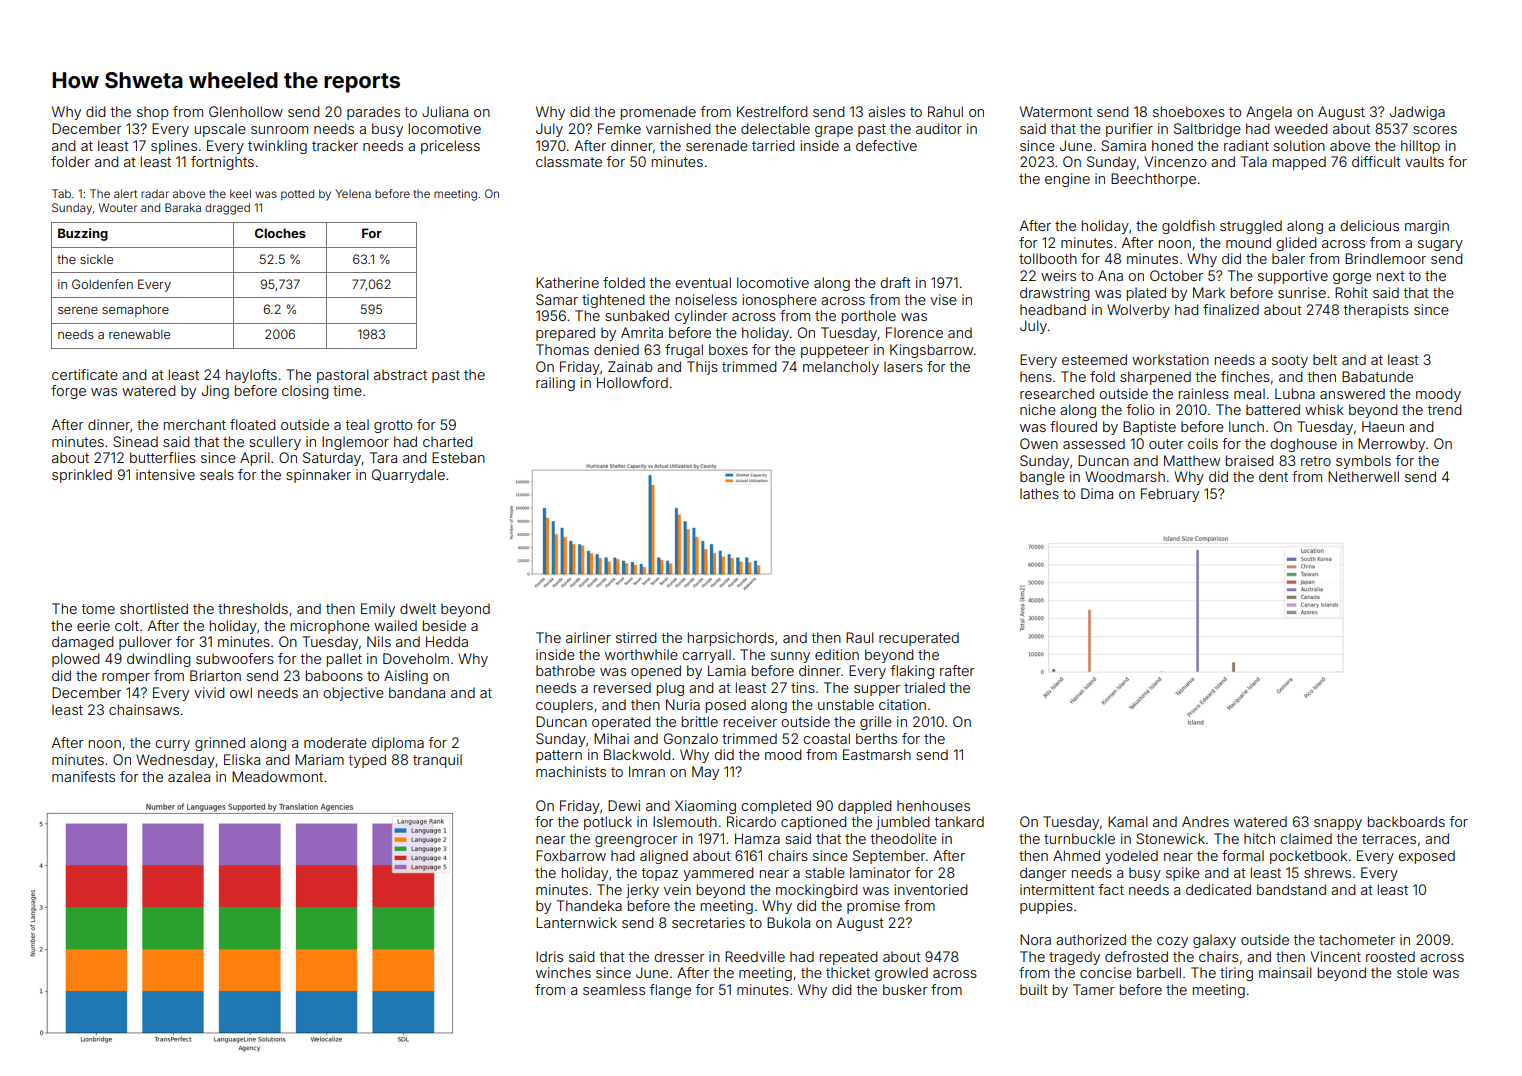 The image size is (1522, 1076). What do you see at coordinates (1273, 476) in the document?
I see `dent` at bounding box center [1273, 476].
